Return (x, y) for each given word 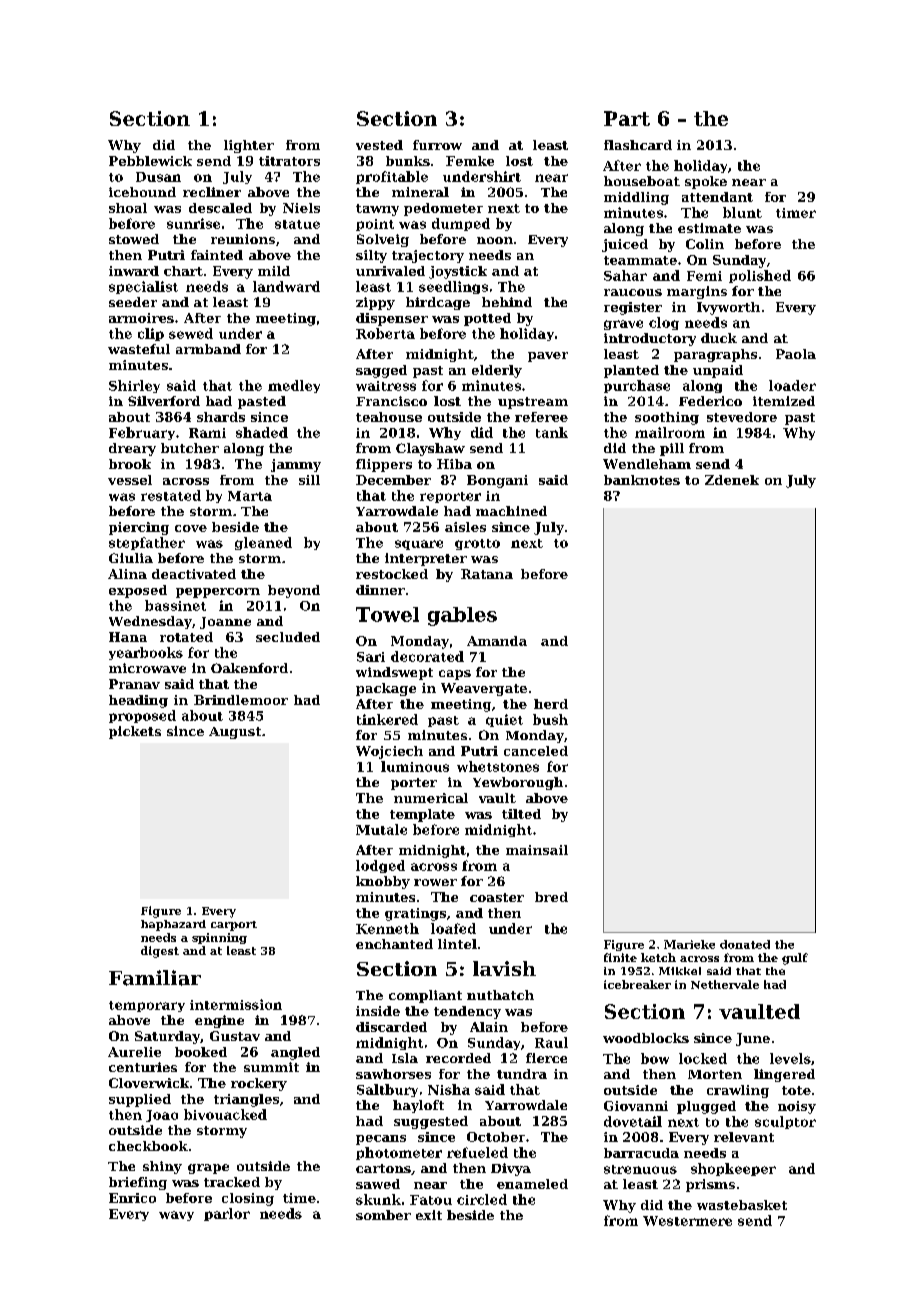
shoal (128, 208)
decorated (427, 656)
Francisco (391, 401)
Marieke (689, 944)
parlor (227, 1214)
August (235, 733)
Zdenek (732, 480)
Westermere (687, 1221)
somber (383, 1215)
